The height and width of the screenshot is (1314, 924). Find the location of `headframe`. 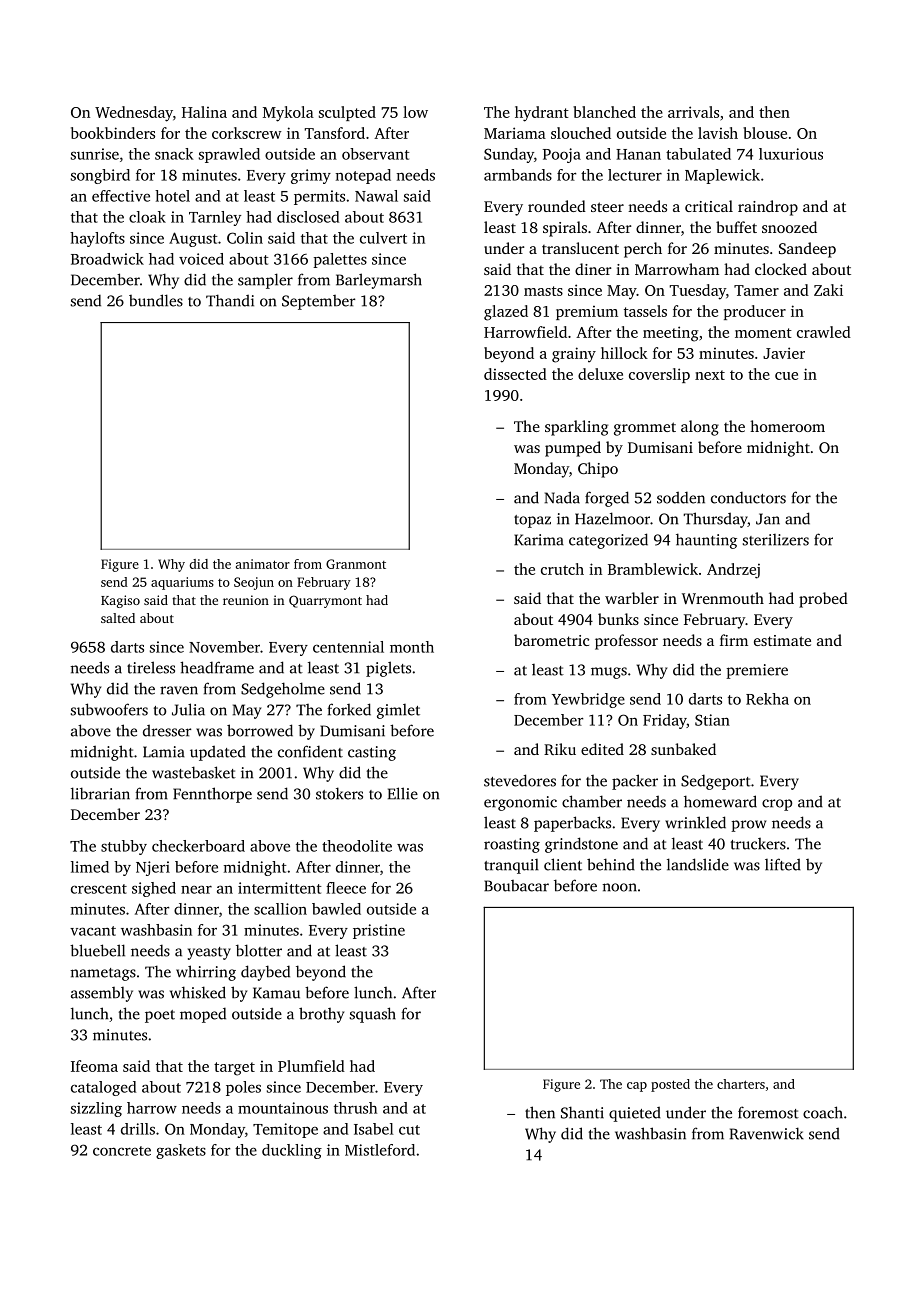

headframe is located at coordinates (217, 667).
